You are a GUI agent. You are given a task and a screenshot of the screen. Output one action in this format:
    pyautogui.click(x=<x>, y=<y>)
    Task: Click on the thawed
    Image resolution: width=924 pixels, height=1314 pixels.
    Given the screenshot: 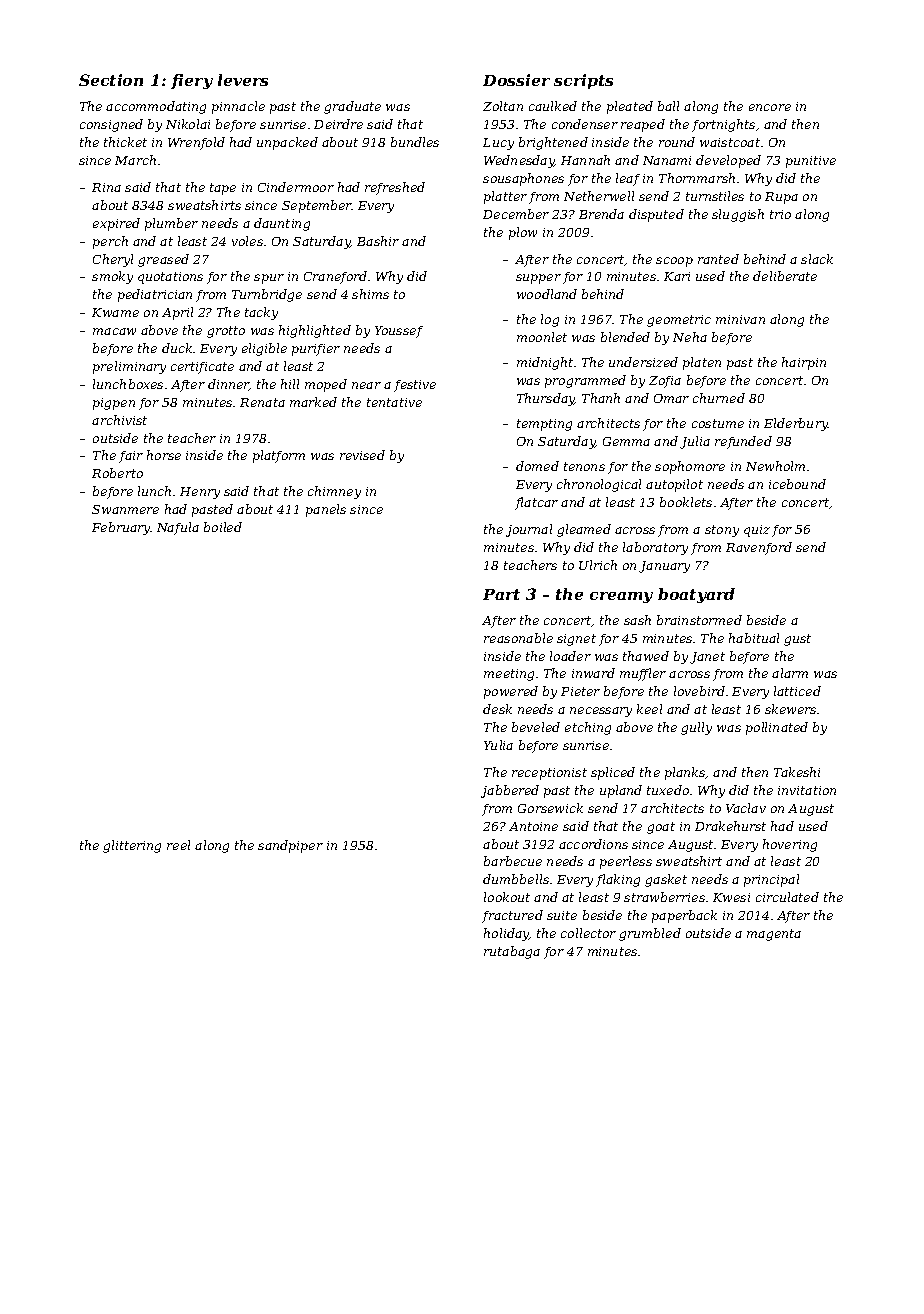 What is the action you would take?
    pyautogui.click(x=646, y=656)
